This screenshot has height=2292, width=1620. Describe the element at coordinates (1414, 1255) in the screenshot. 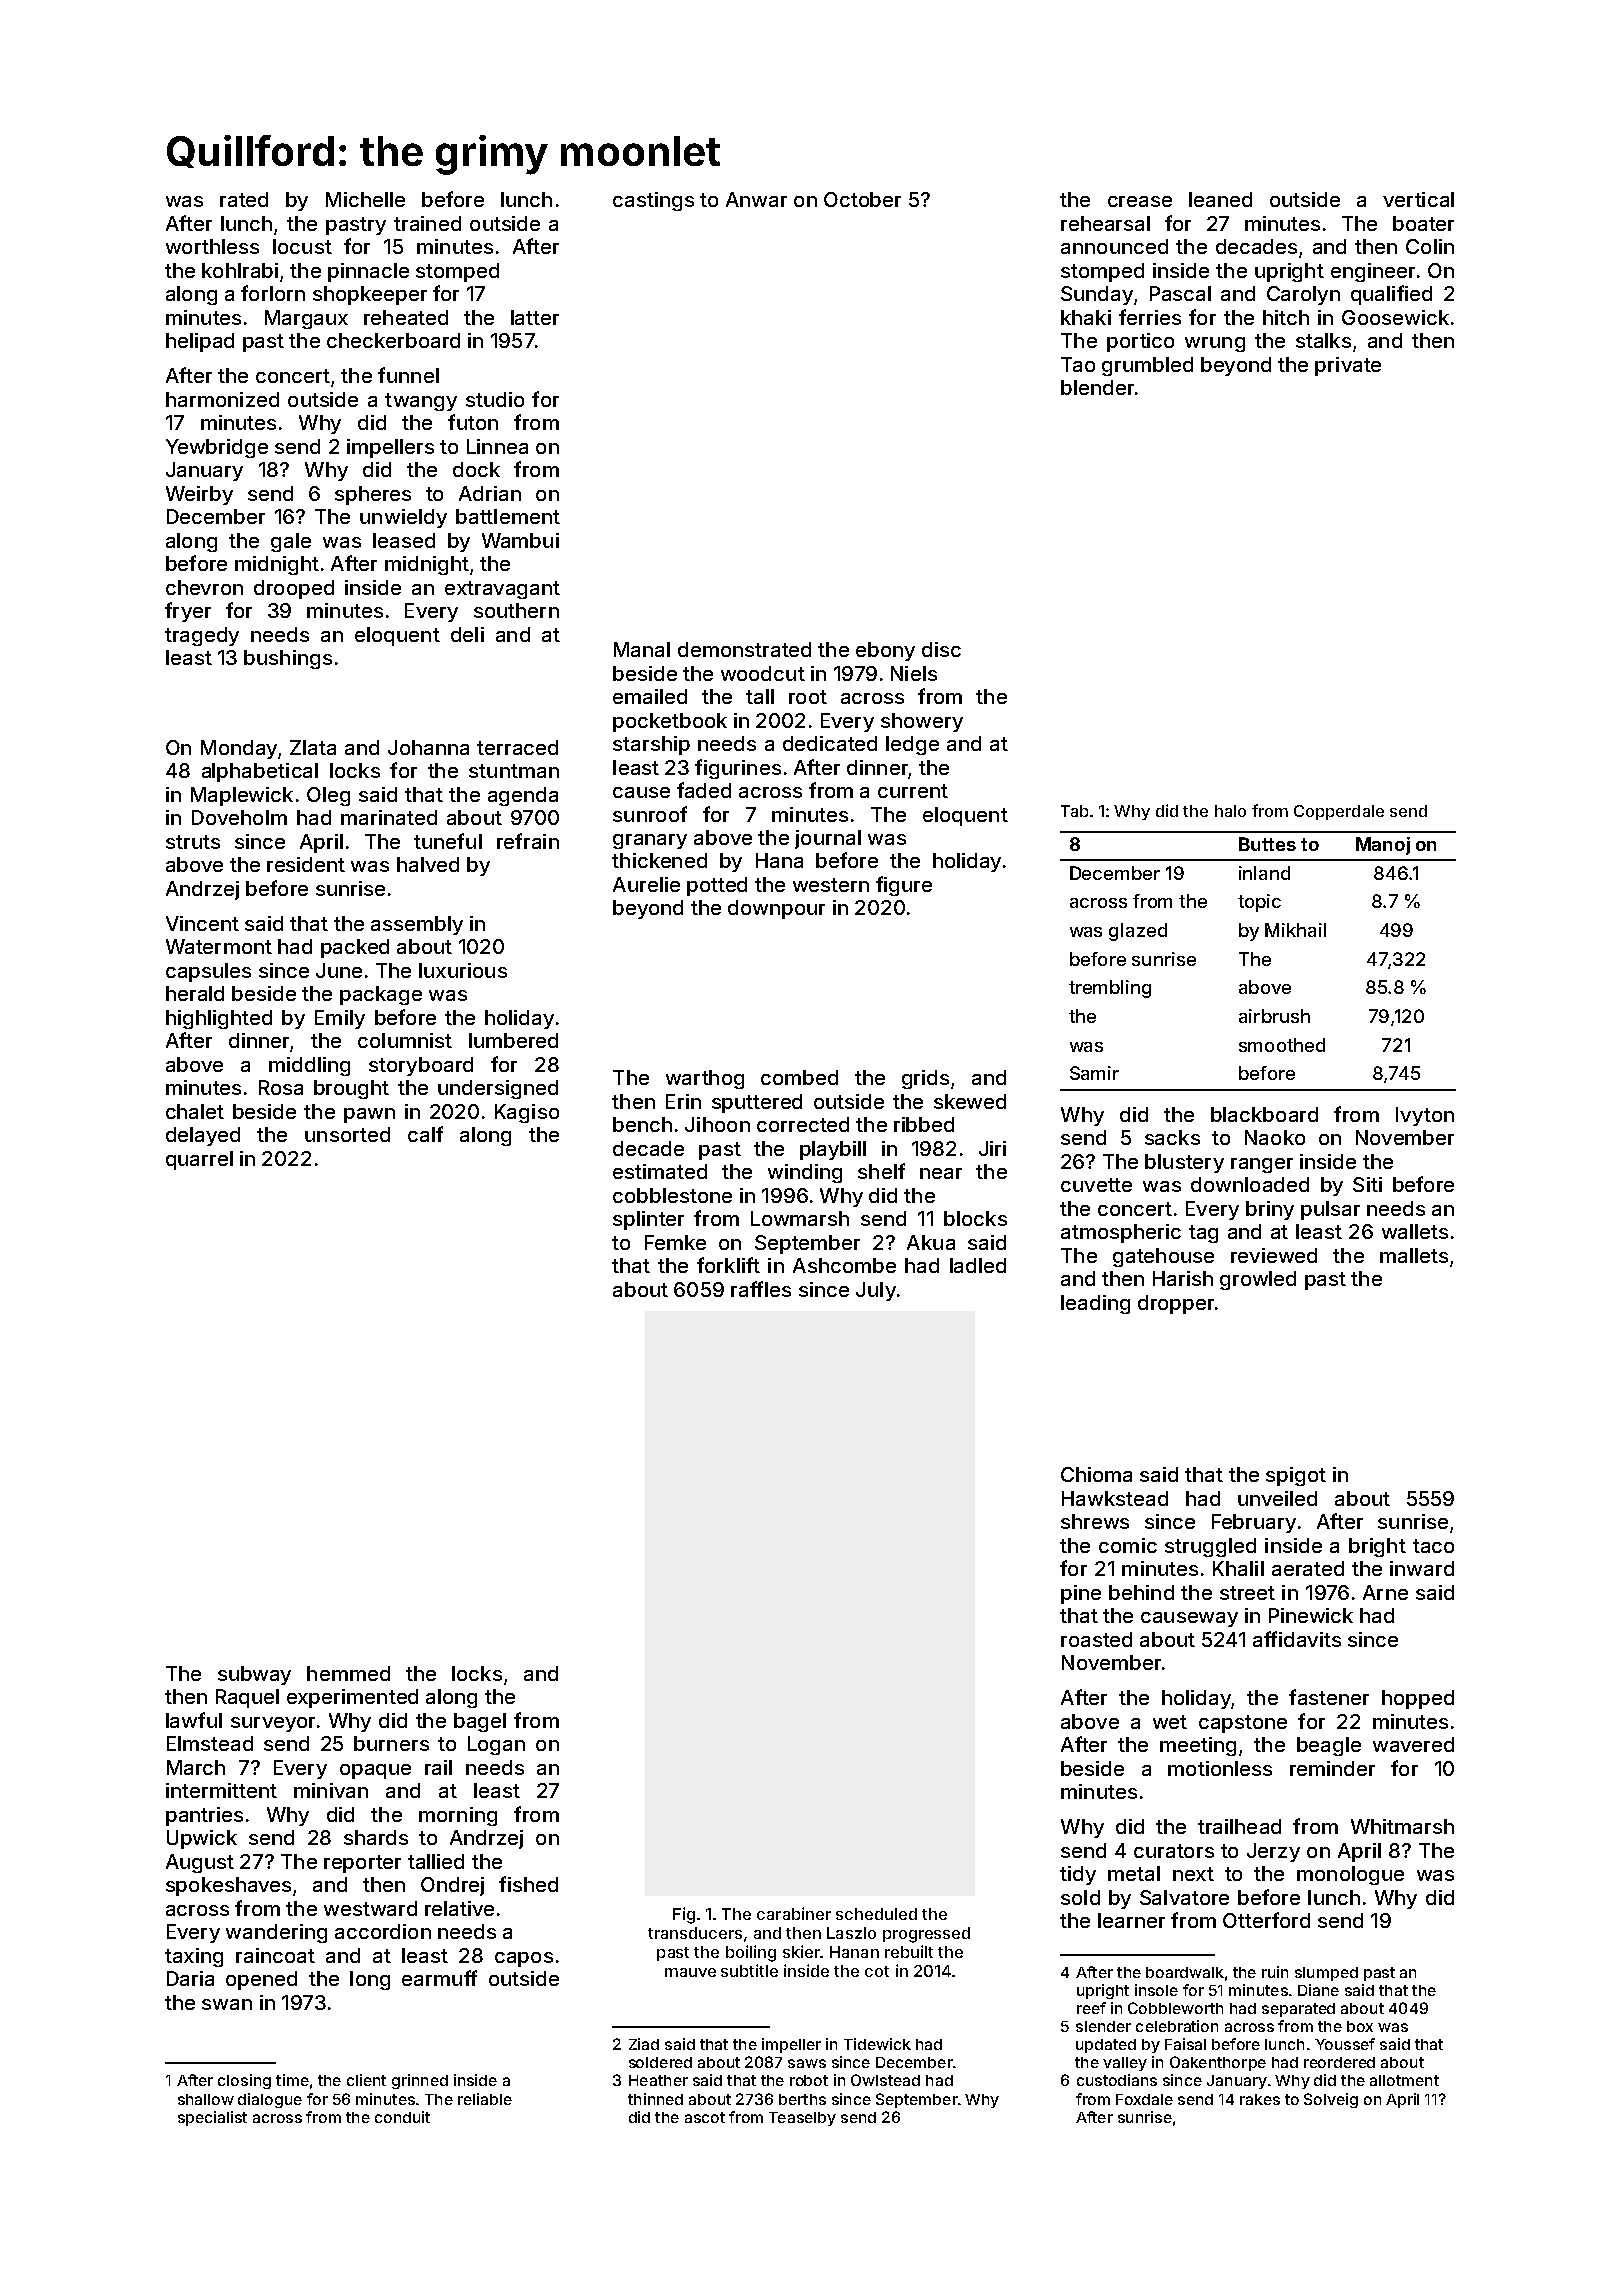

I see `mallets` at that location.
